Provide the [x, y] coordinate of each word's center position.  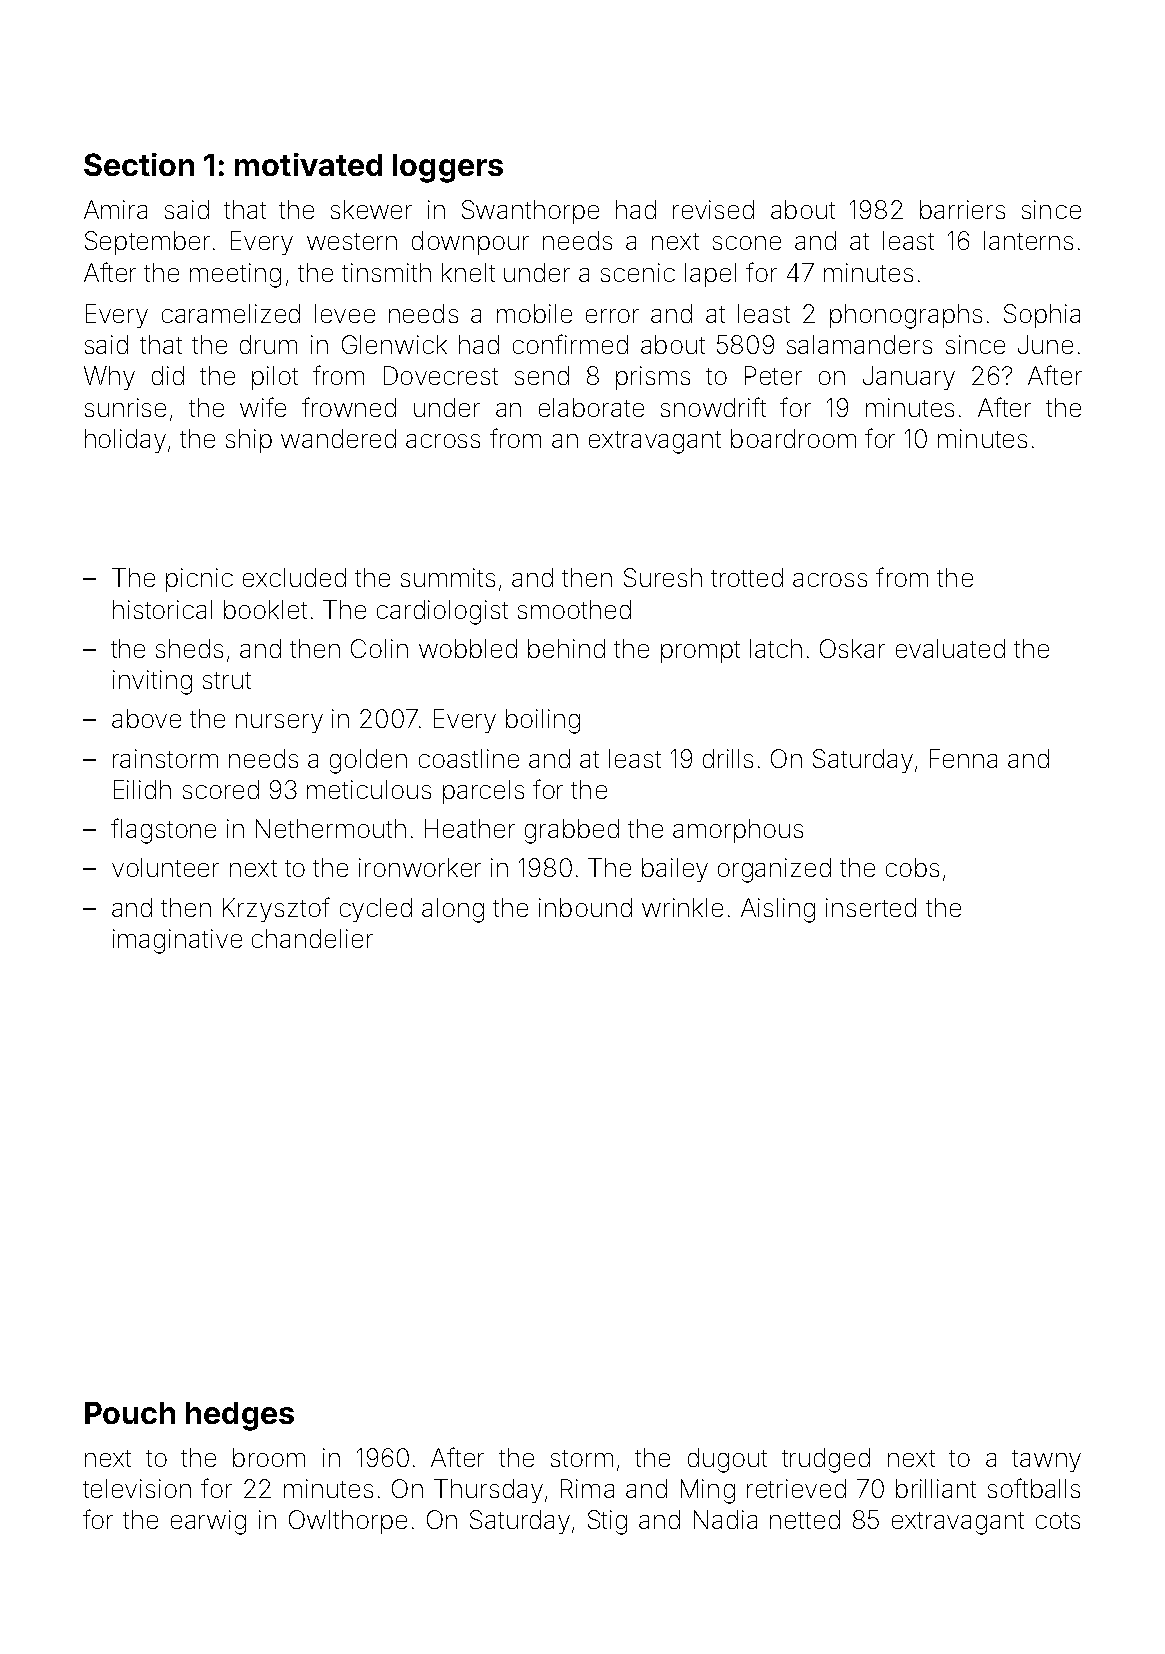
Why [109, 378]
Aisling [778, 910]
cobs [912, 867]
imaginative [177, 941]
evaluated [950, 648]
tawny [1046, 1461]
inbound [585, 907]
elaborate [591, 407]
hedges [240, 1416]
